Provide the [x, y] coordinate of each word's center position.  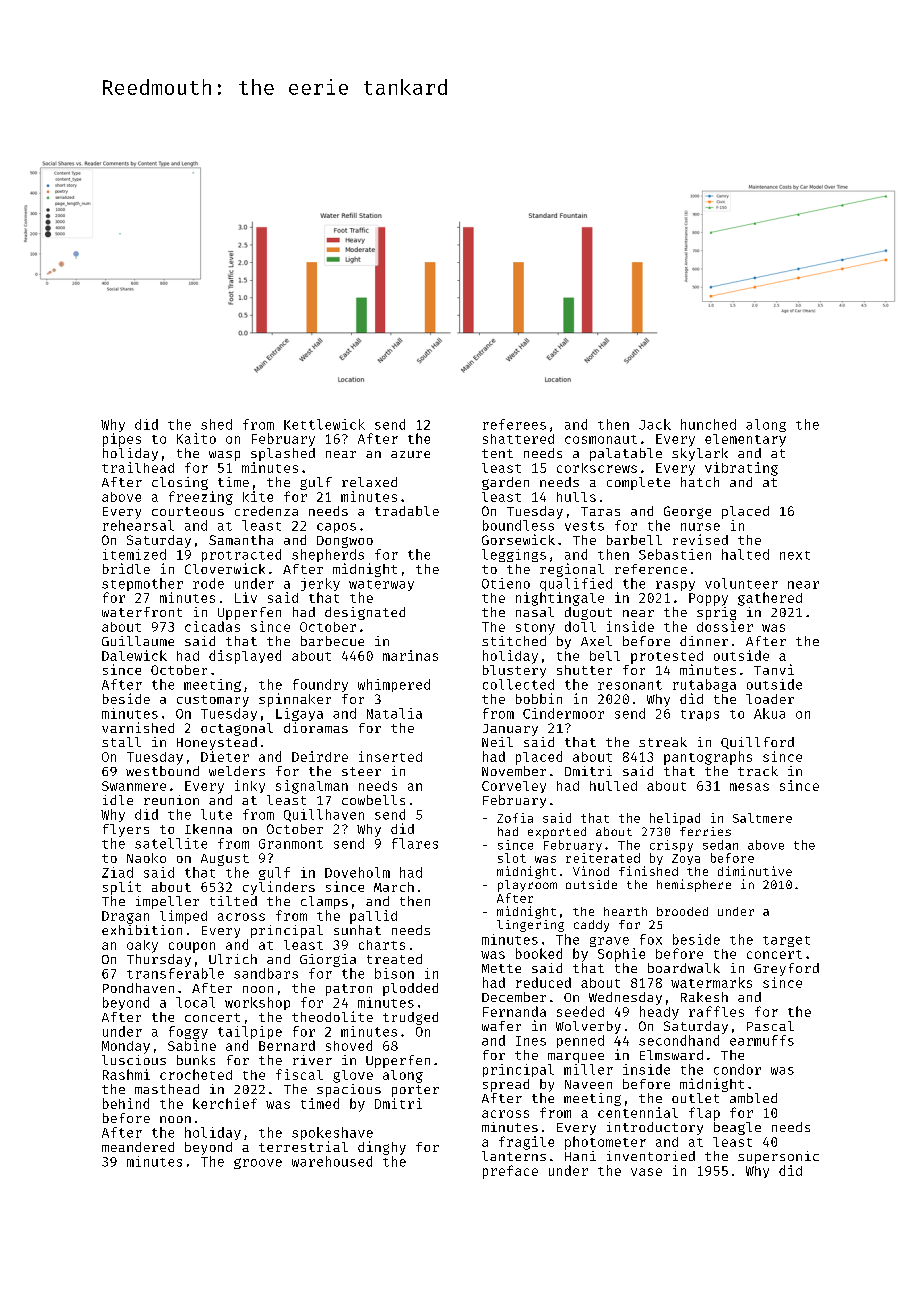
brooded [682, 911]
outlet [695, 1098]
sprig [716, 613]
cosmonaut [601, 439]
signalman [312, 787]
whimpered [394, 685]
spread [506, 1085]
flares [415, 843]
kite [258, 496]
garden [505, 483]
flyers [126, 830]
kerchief [225, 1103]
